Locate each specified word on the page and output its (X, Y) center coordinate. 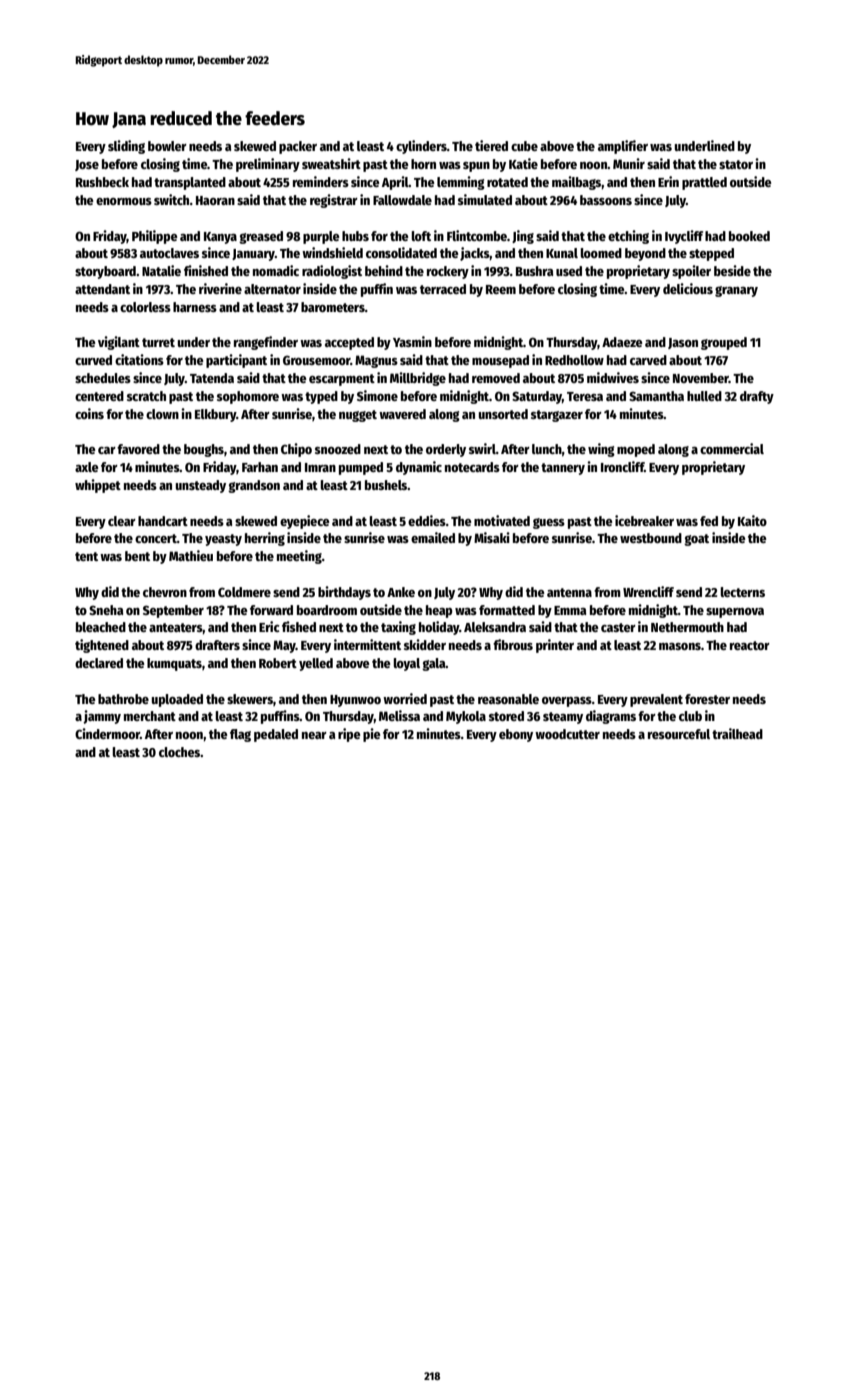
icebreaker (644, 520)
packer (298, 147)
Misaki (492, 537)
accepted (349, 343)
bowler (167, 146)
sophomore (248, 397)
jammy (102, 717)
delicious (688, 288)
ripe (349, 735)
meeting (299, 557)
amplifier (623, 147)
